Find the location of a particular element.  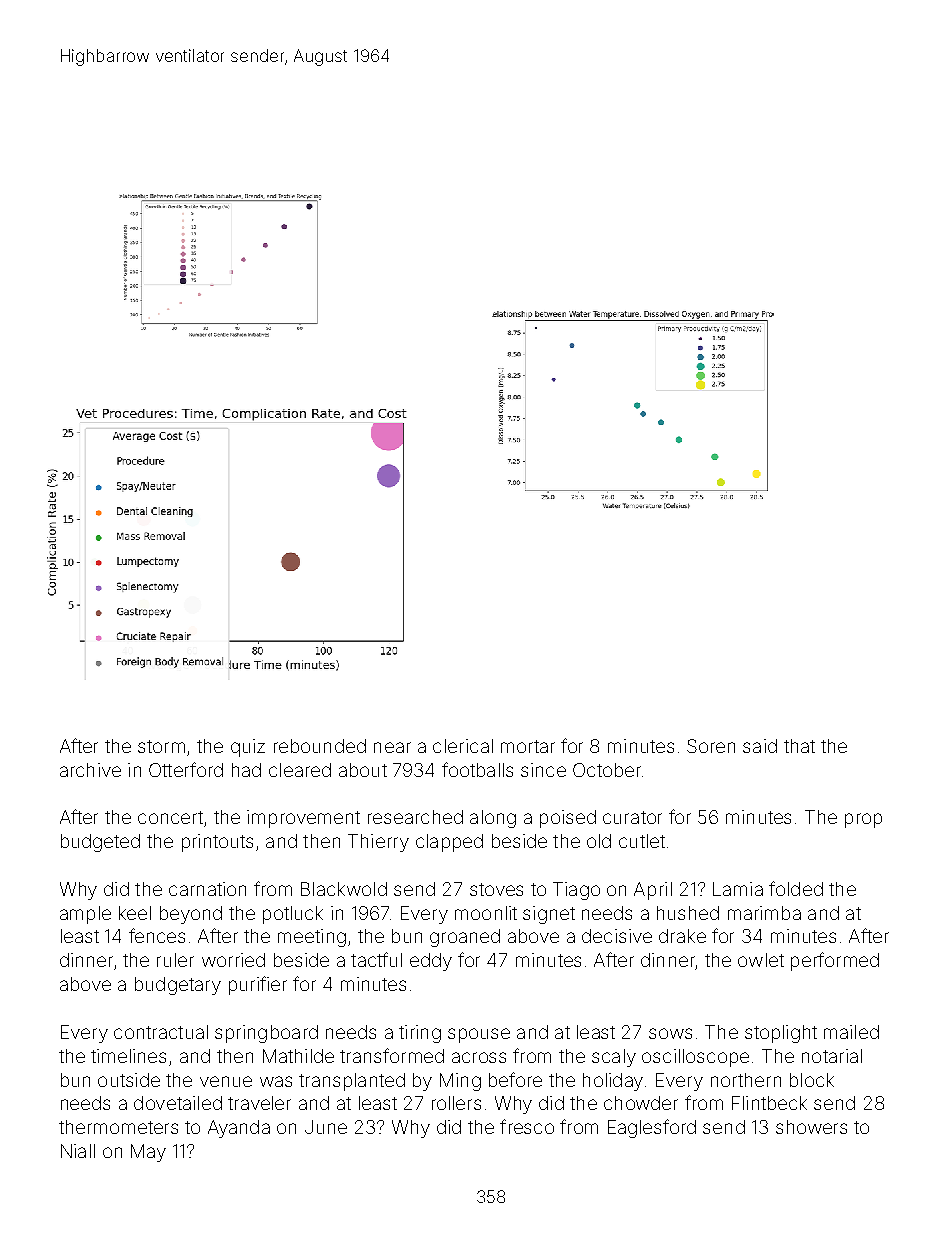

block is located at coordinates (812, 1080).
